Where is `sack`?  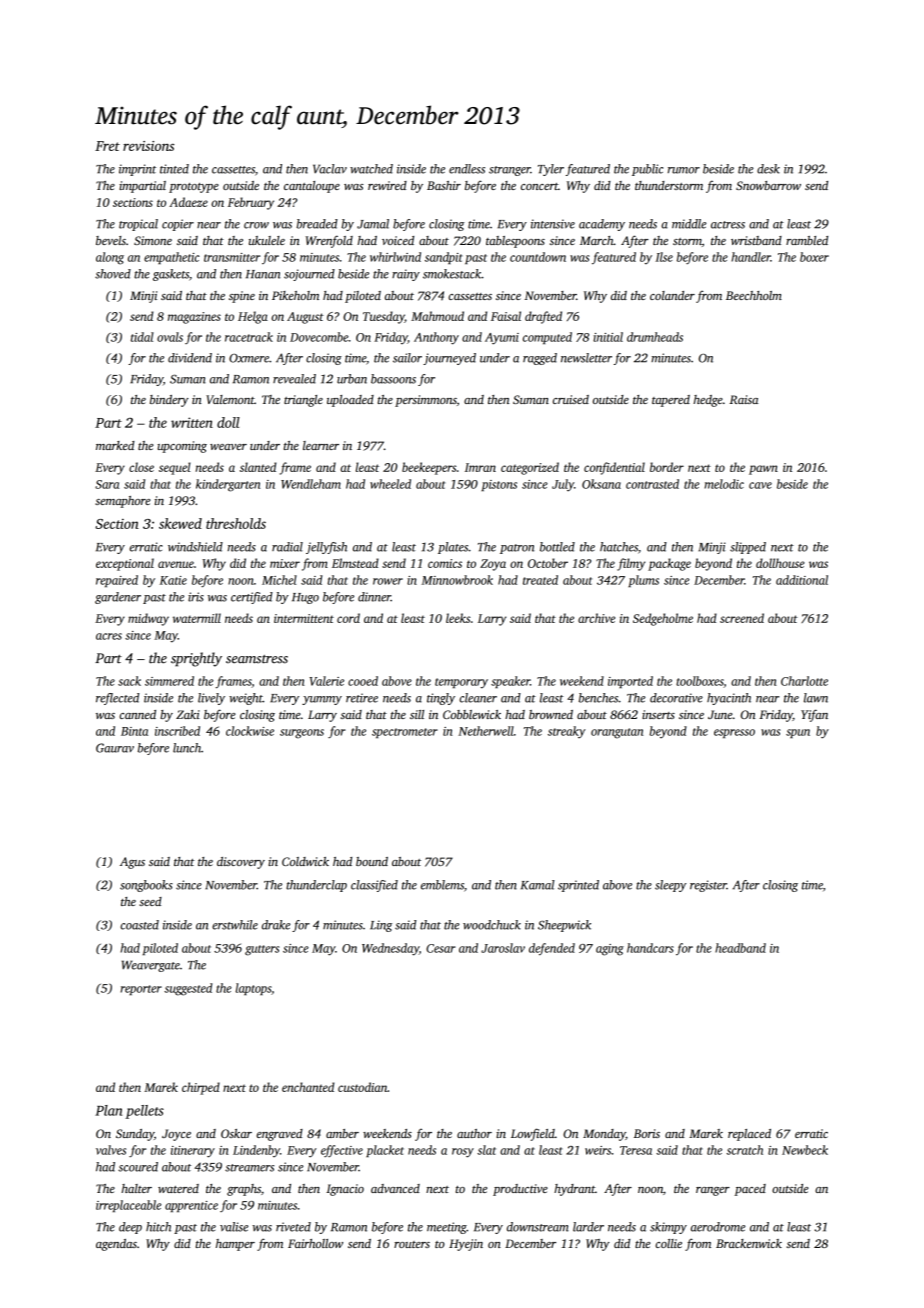 sack is located at coordinates (129, 681).
